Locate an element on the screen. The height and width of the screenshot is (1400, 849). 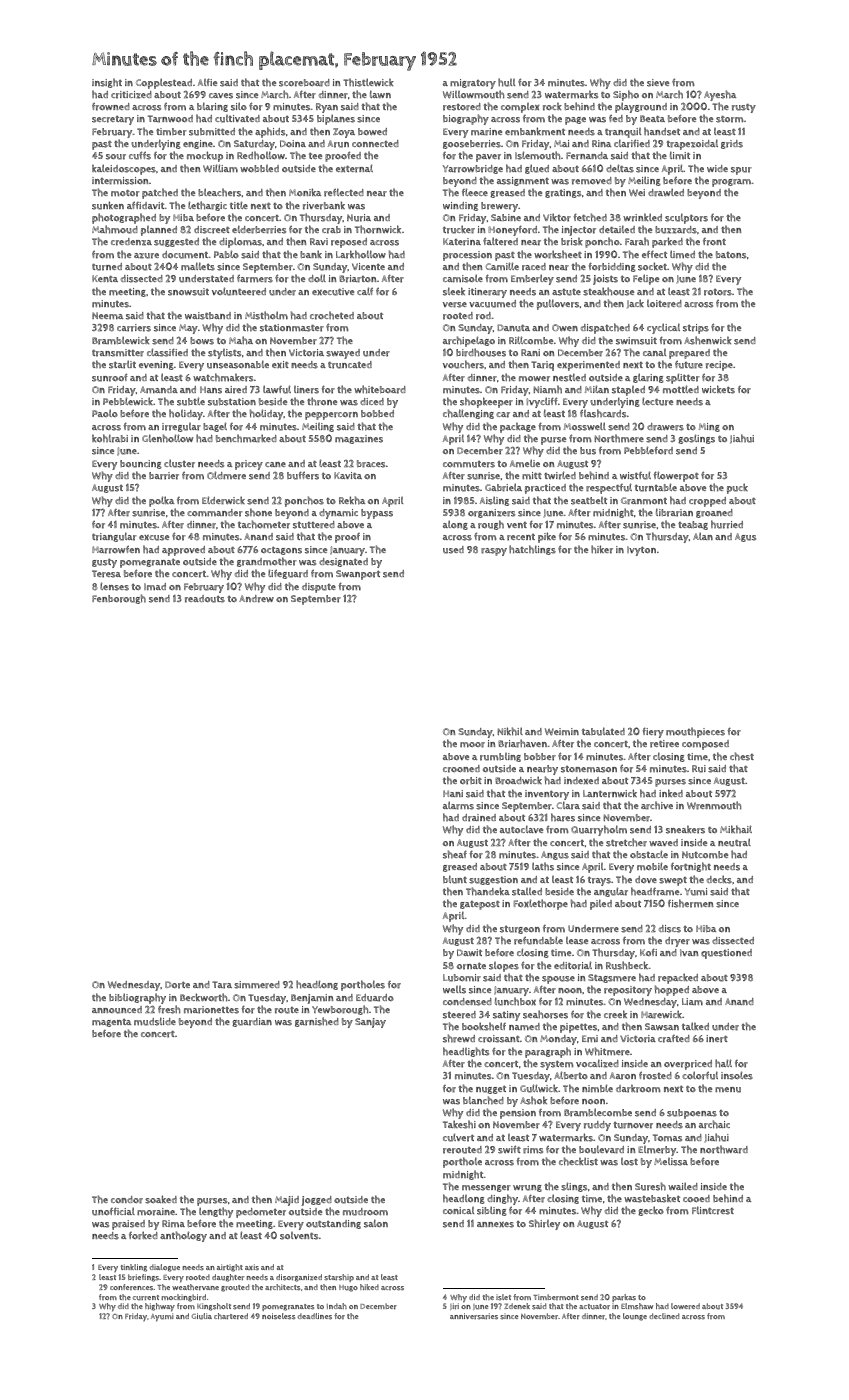
insight is located at coordinates (107, 83).
